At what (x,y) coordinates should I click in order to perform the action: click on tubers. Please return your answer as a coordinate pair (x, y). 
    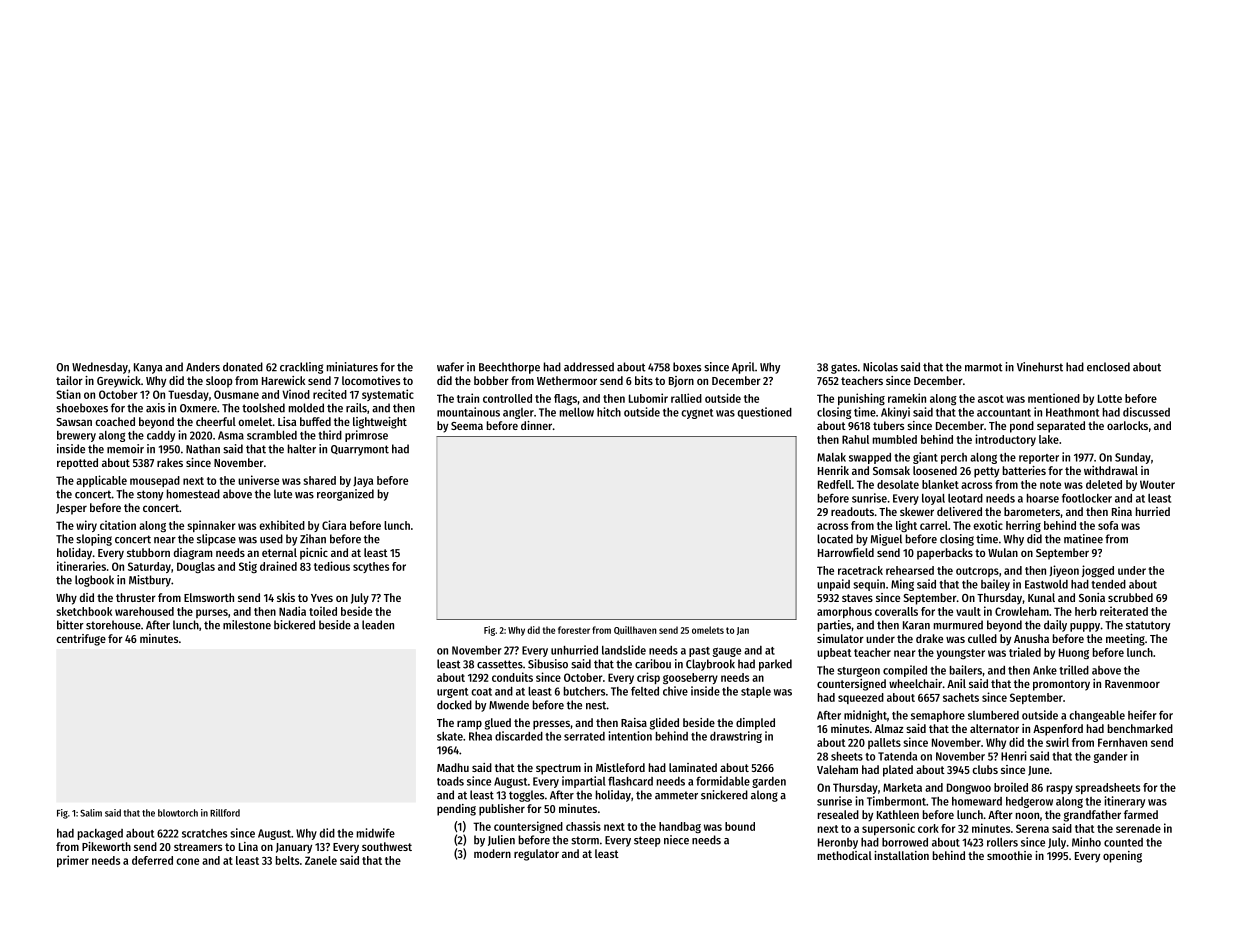
    Looking at the image, I should click on (888, 425).
